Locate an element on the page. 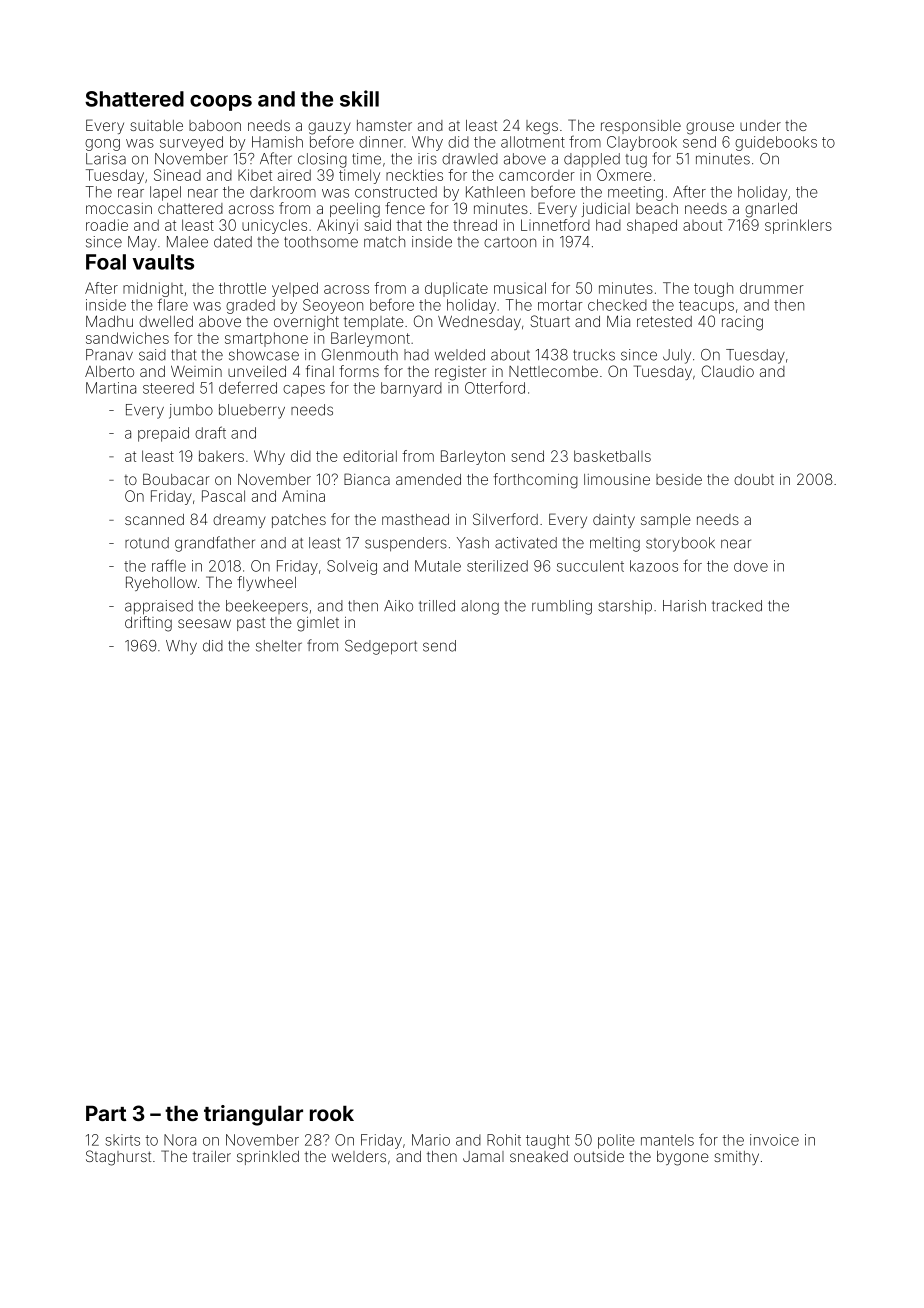 The height and width of the document is (1308, 924). dove is located at coordinates (751, 566).
